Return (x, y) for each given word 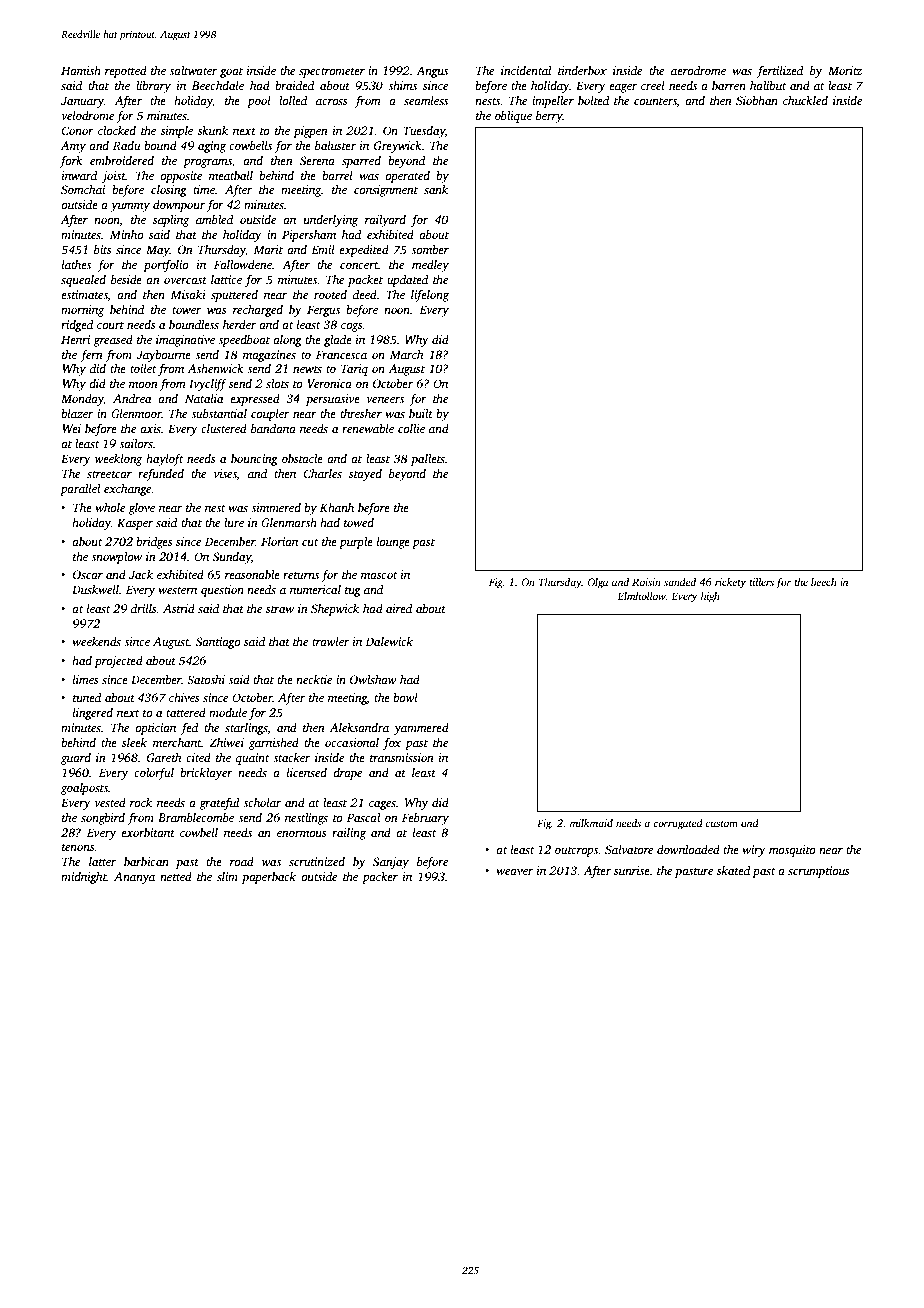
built (421, 413)
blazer (77, 413)
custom (722, 823)
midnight (84, 878)
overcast (185, 280)
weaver (514, 872)
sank (436, 189)
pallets (428, 460)
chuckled (805, 100)
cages (382, 805)
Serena (317, 160)
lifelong (430, 295)
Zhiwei (226, 742)
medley (430, 266)
